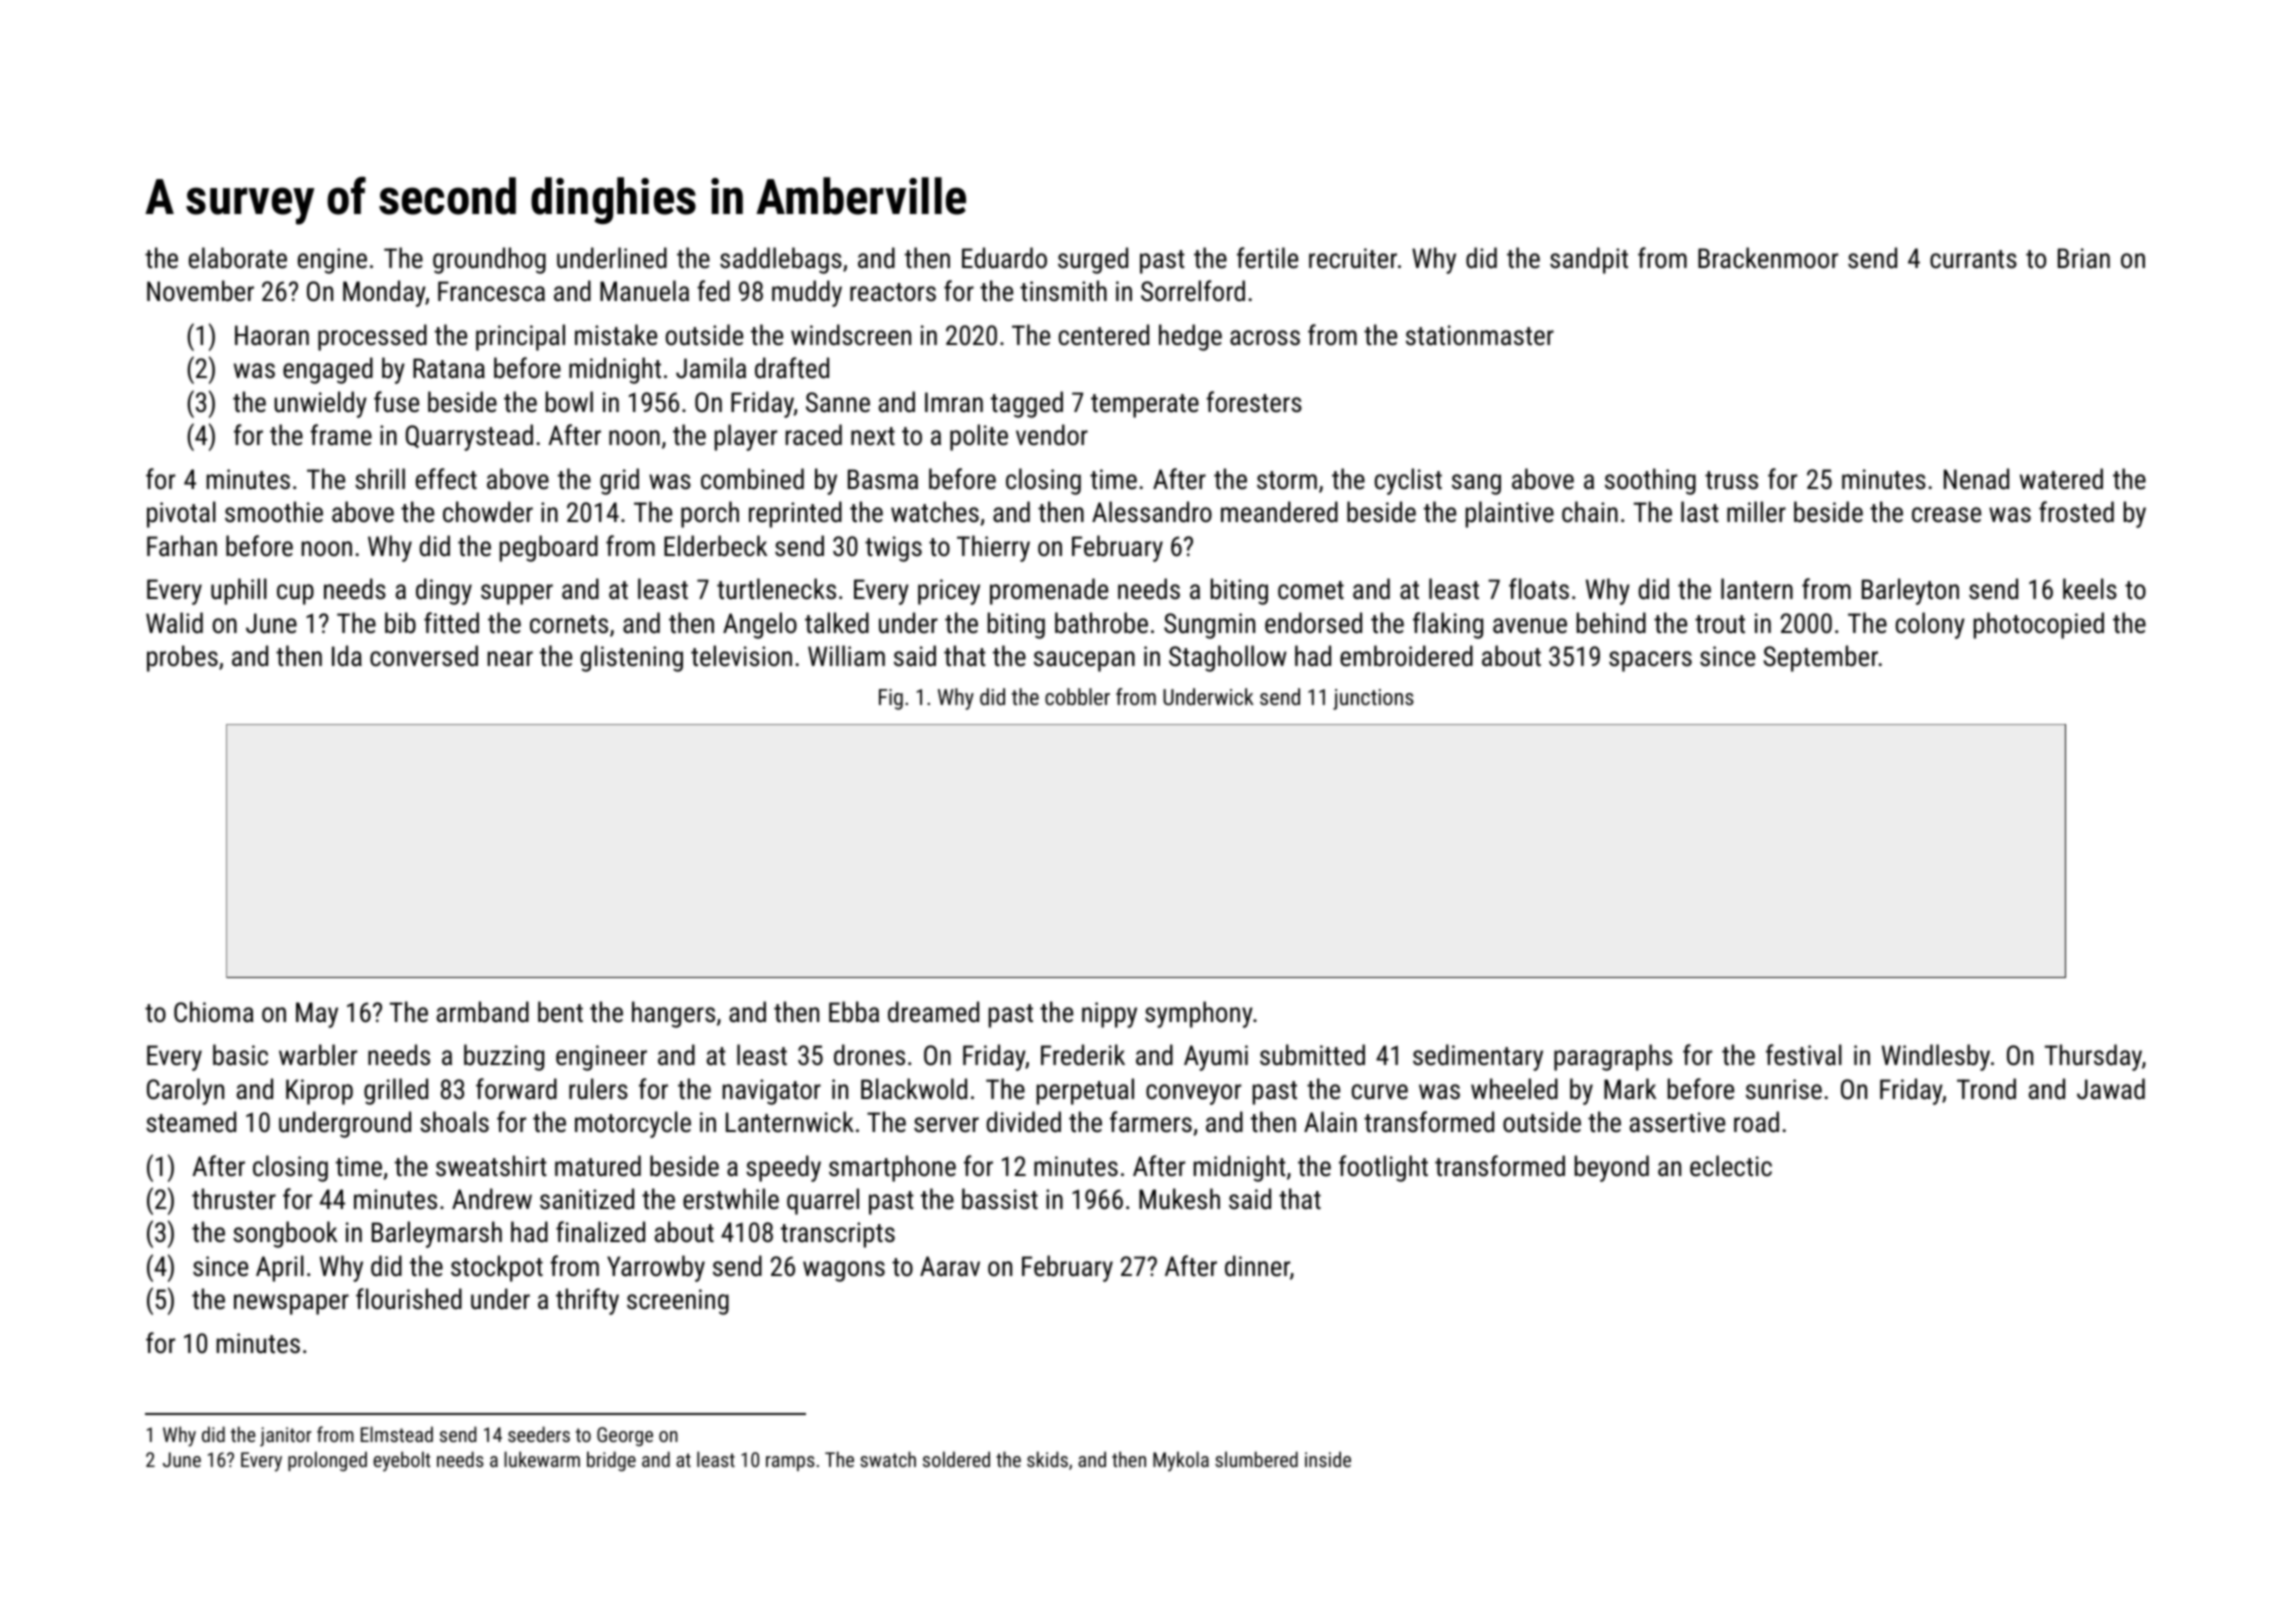  Describe the element at coordinates (341, 435) in the document. I see `frame` at that location.
